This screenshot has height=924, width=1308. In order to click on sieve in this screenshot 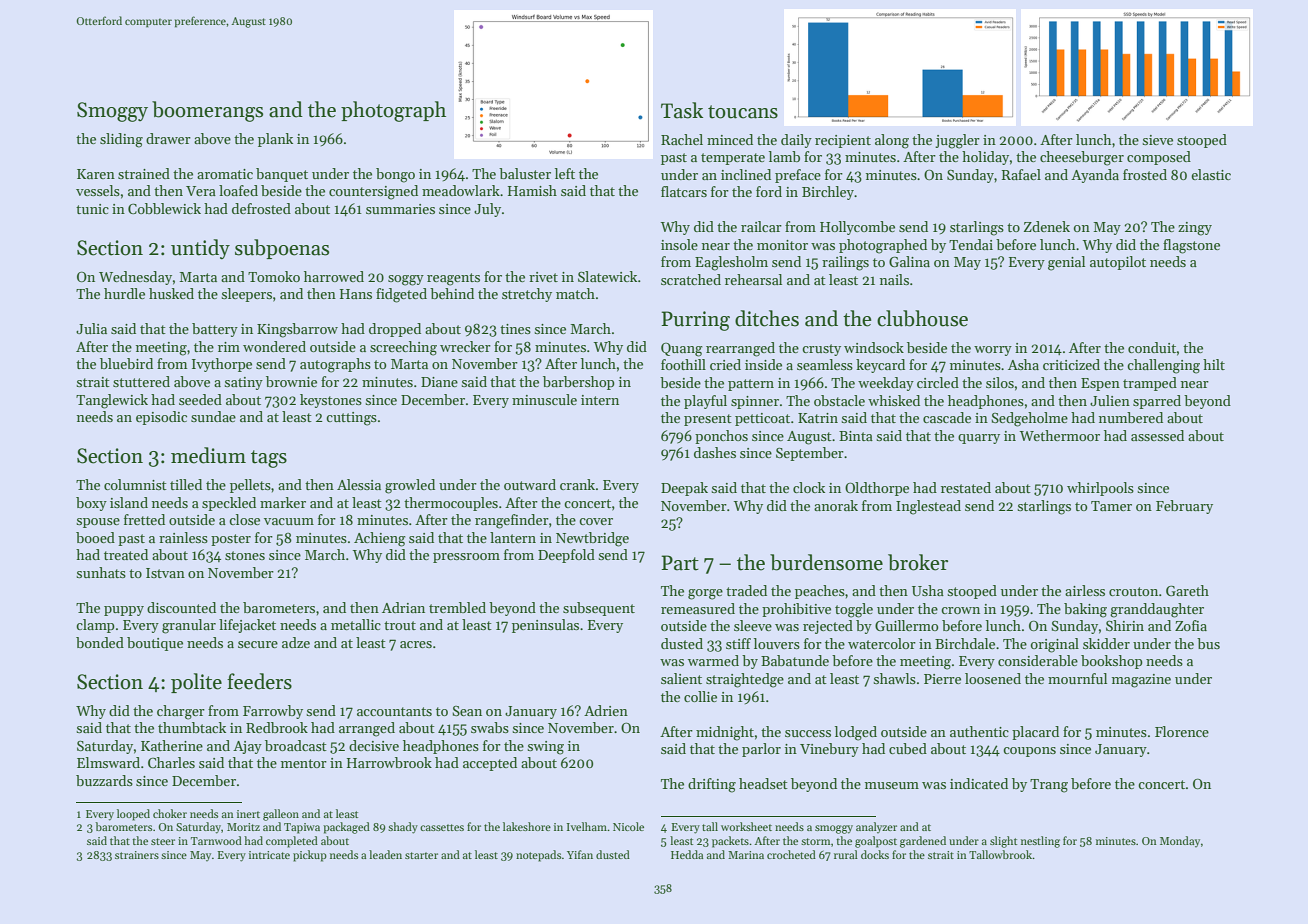, I will do `click(1157, 140)`.
